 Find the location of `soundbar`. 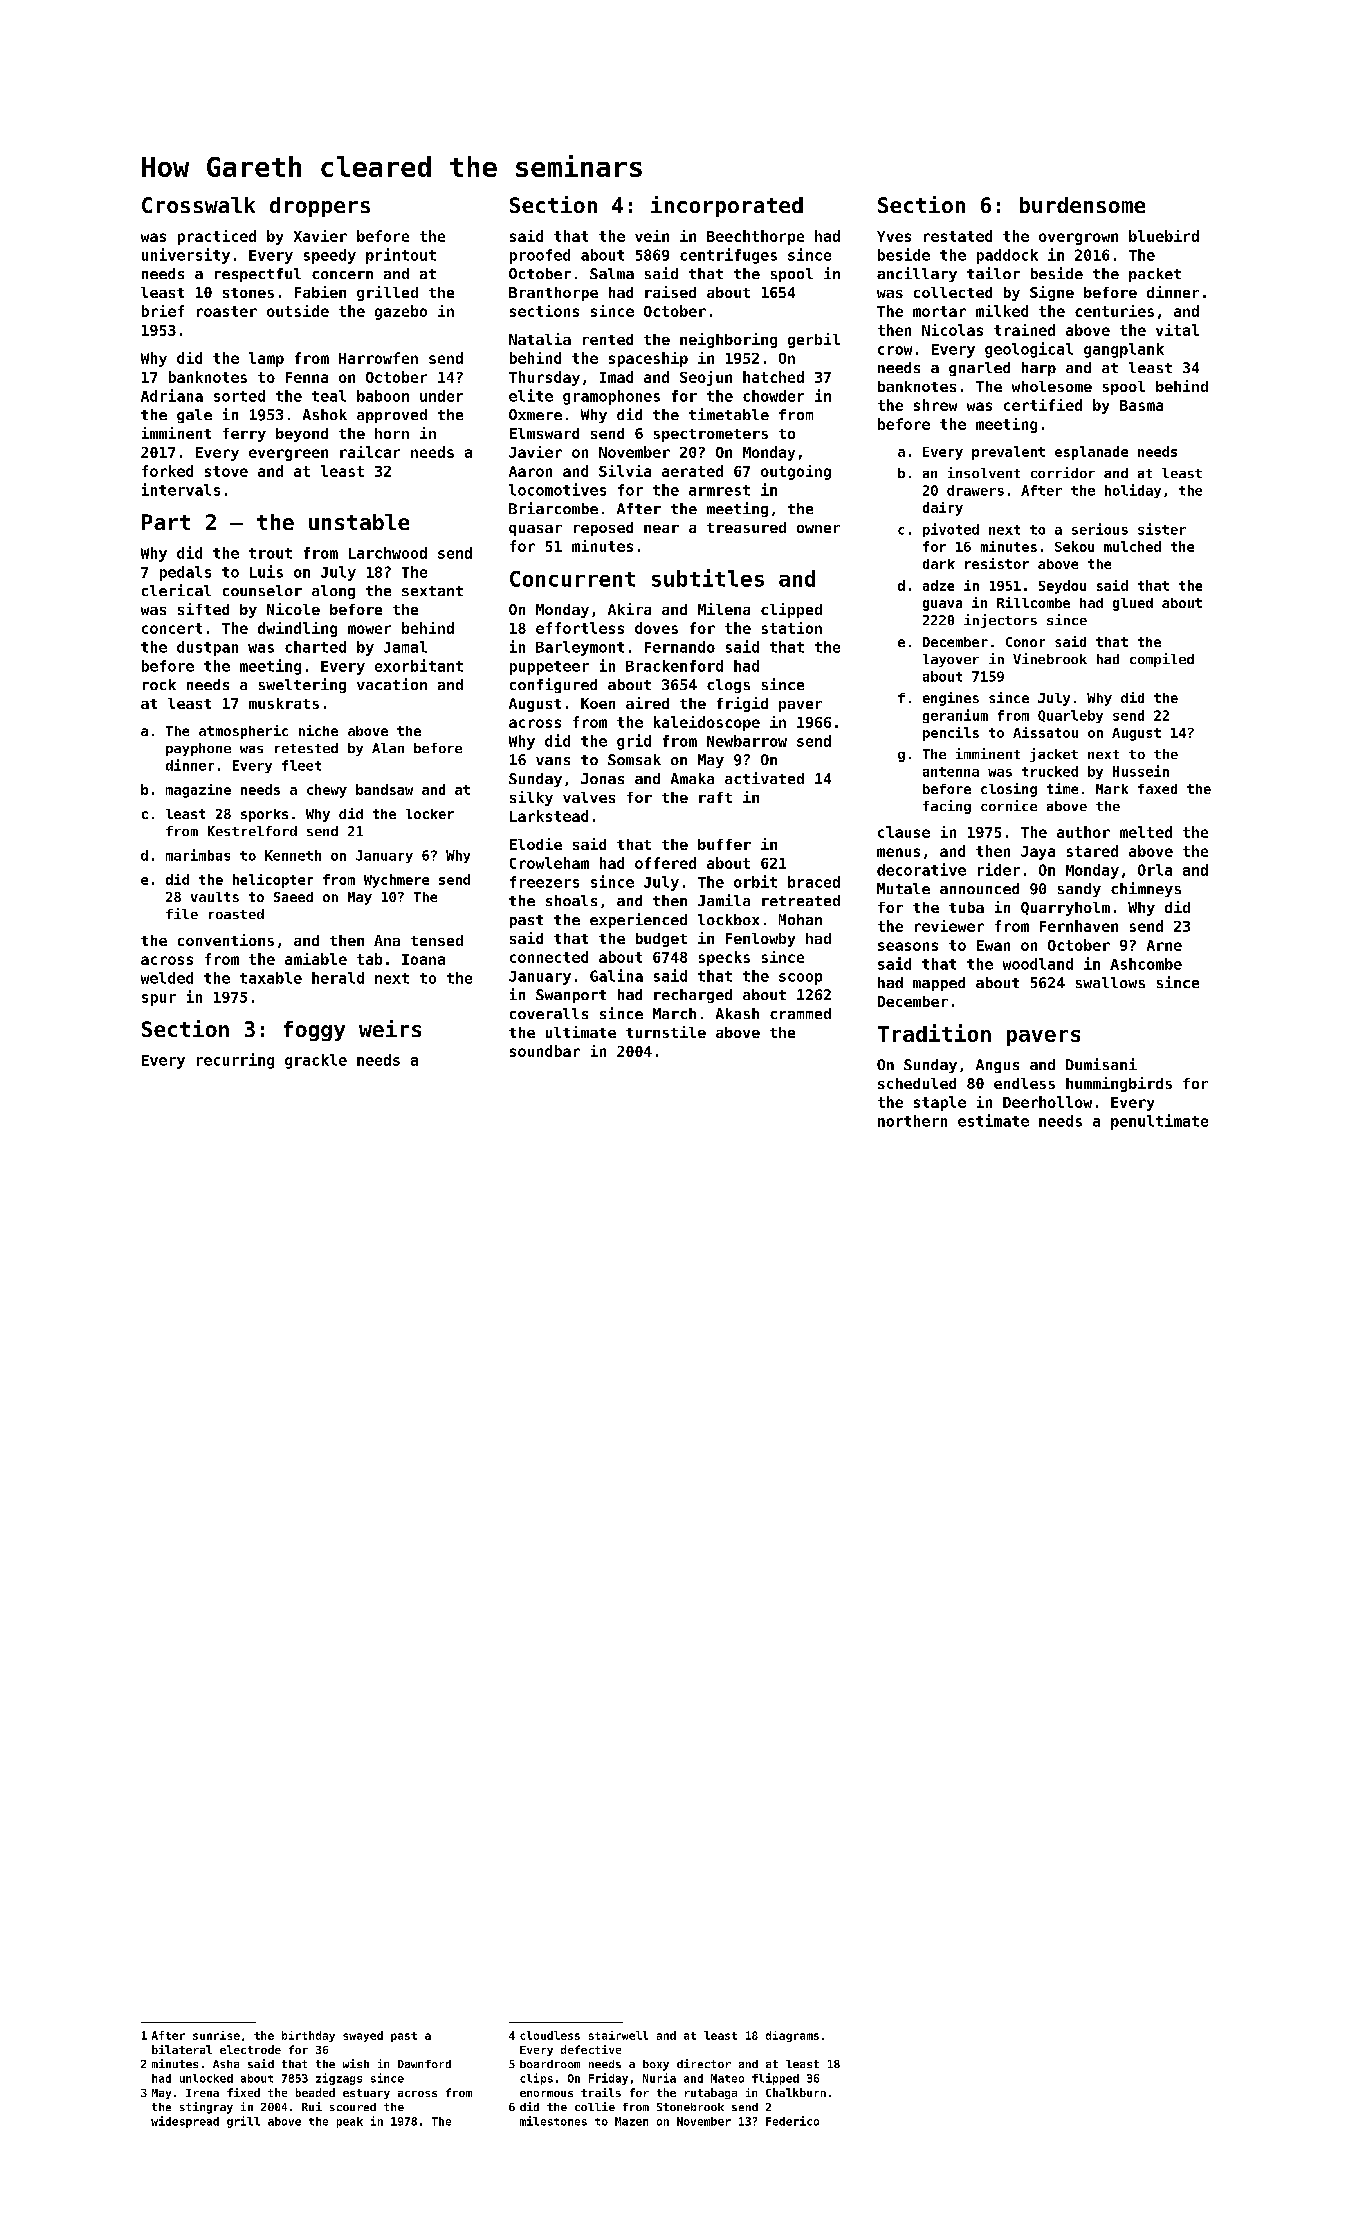

soundbar is located at coordinates (545, 1051).
